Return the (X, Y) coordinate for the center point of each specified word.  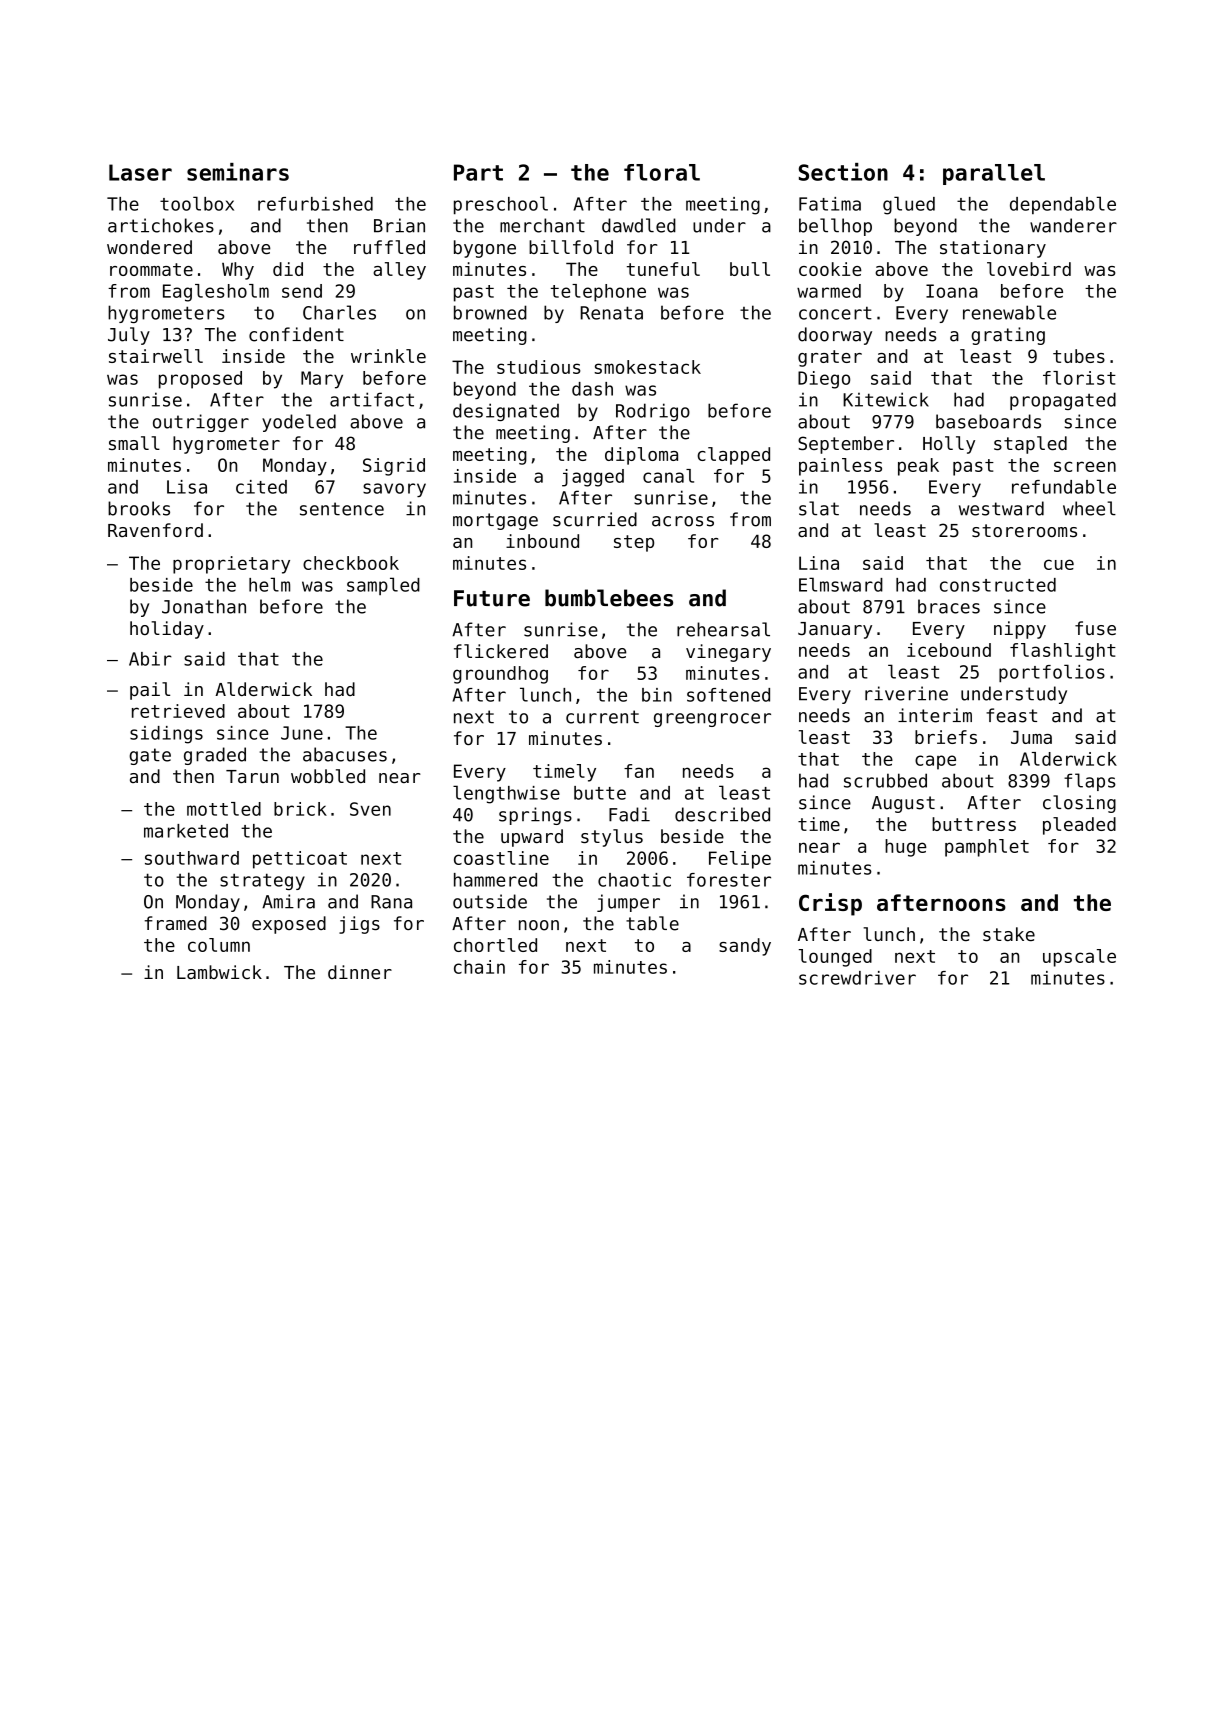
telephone (598, 293)
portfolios (1052, 673)
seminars (238, 172)
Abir (150, 659)
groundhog (500, 675)
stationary (993, 249)
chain (479, 967)
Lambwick (219, 972)
